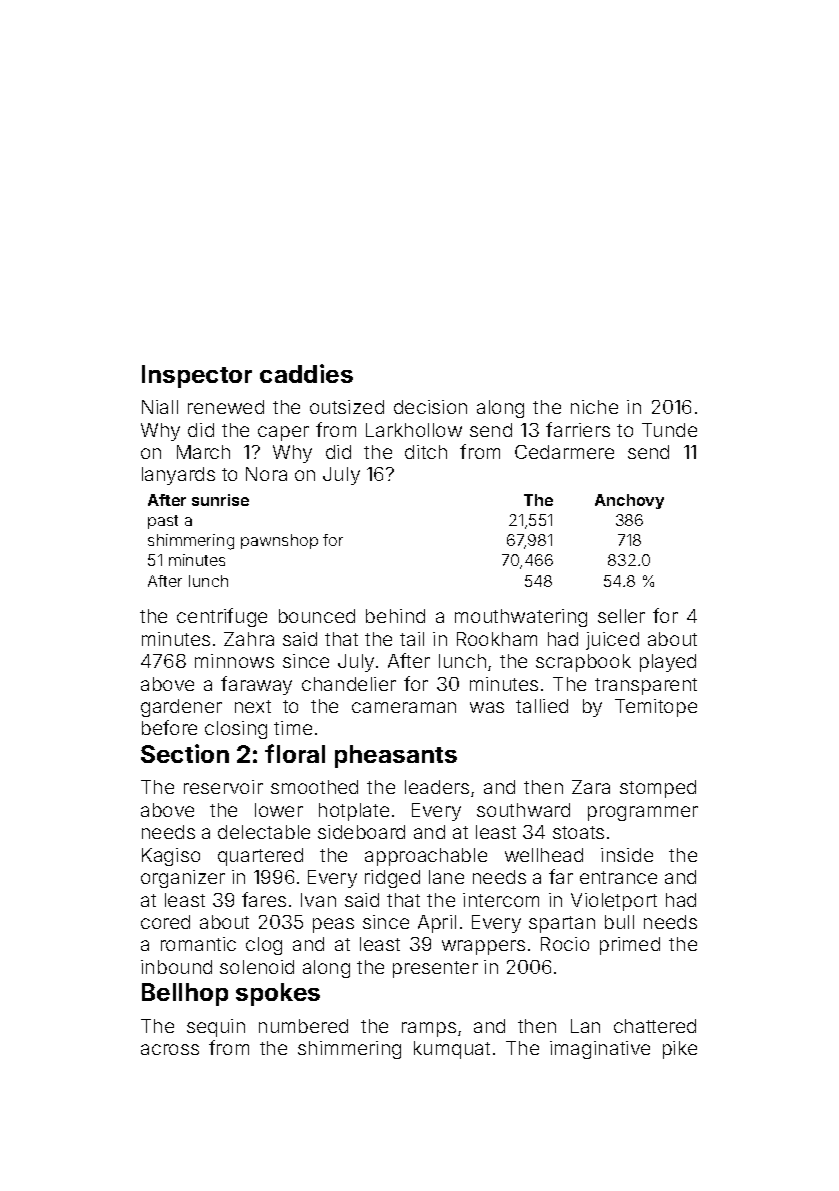 The width and height of the screenshot is (839, 1191). Describe the element at coordinates (318, 900) in the screenshot. I see `Ivan` at that location.
